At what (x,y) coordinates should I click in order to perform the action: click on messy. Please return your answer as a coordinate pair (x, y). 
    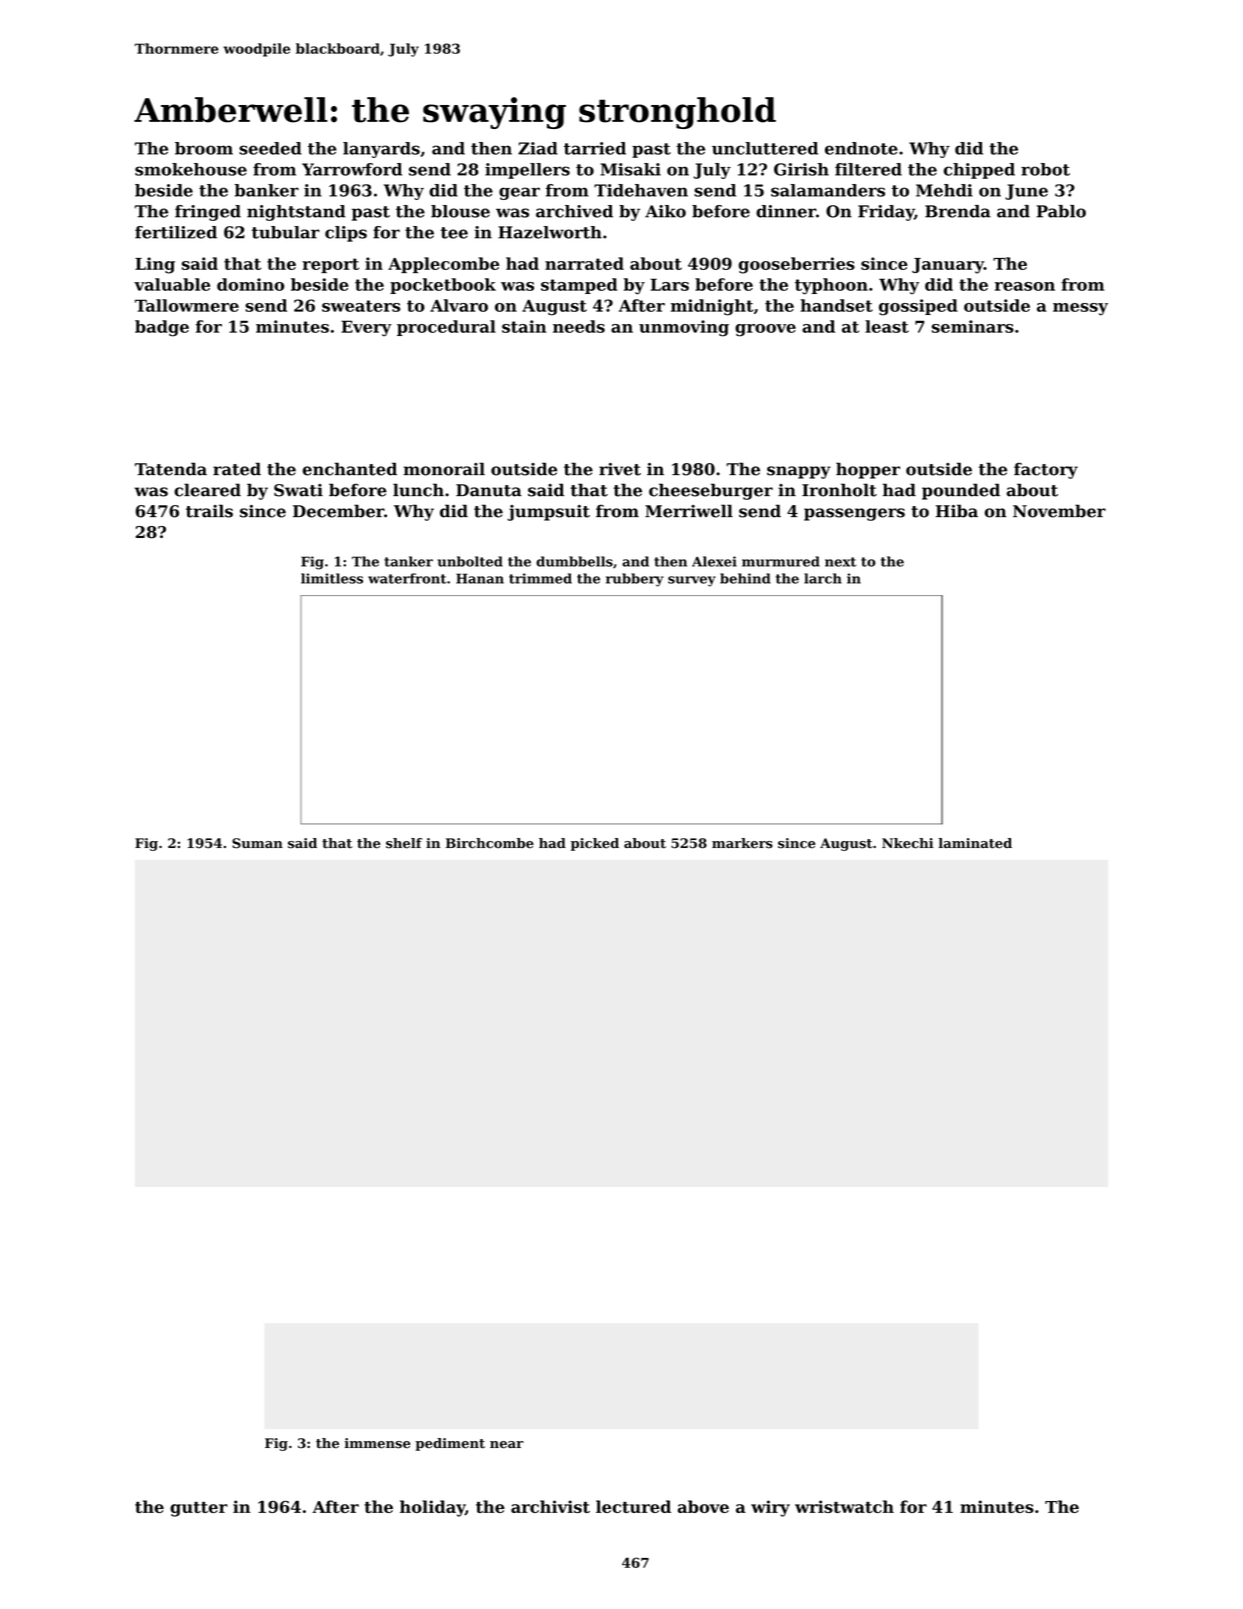
    Looking at the image, I should click on (1080, 309).
